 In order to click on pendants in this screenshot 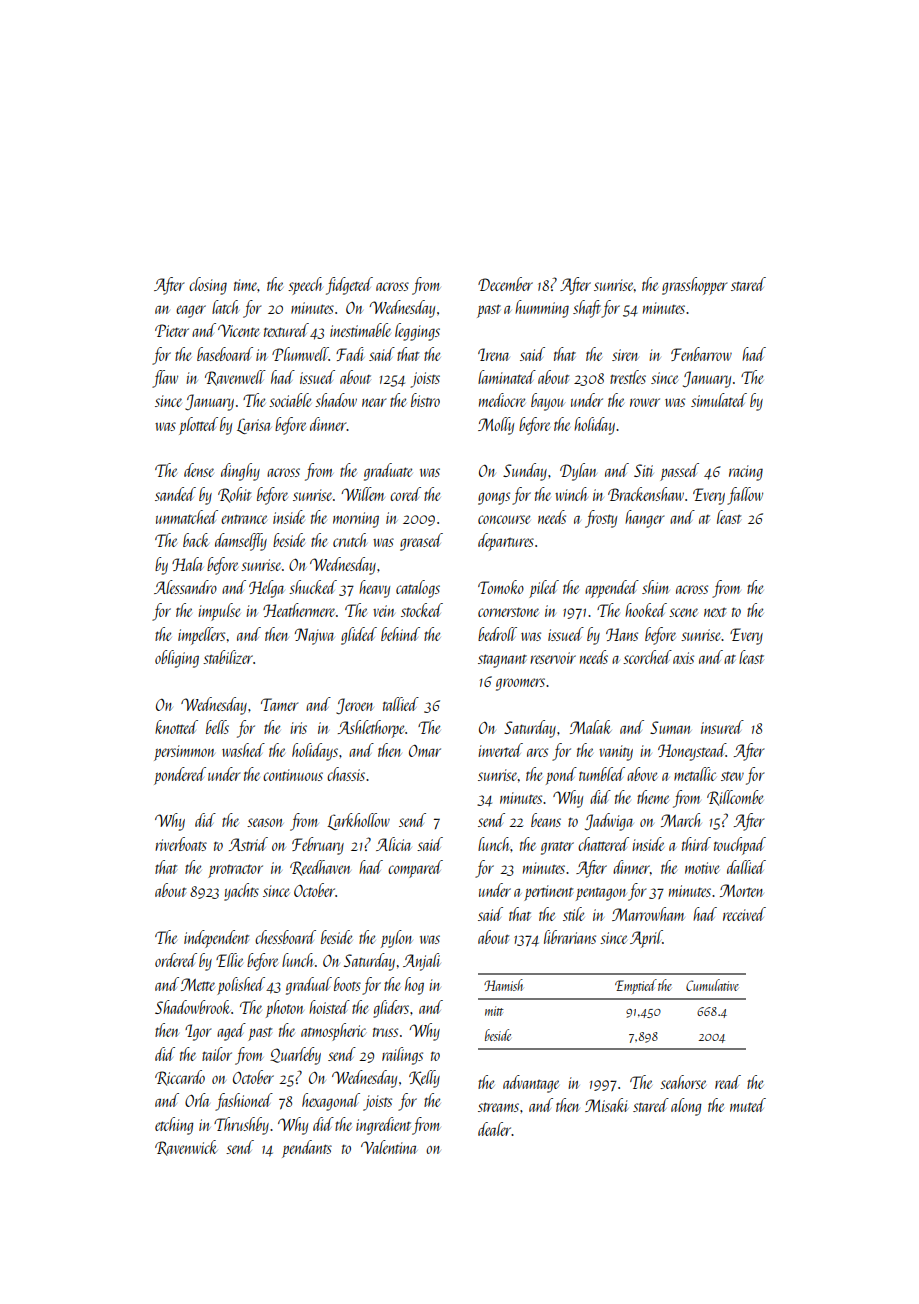, I will do `click(307, 1149)`.
